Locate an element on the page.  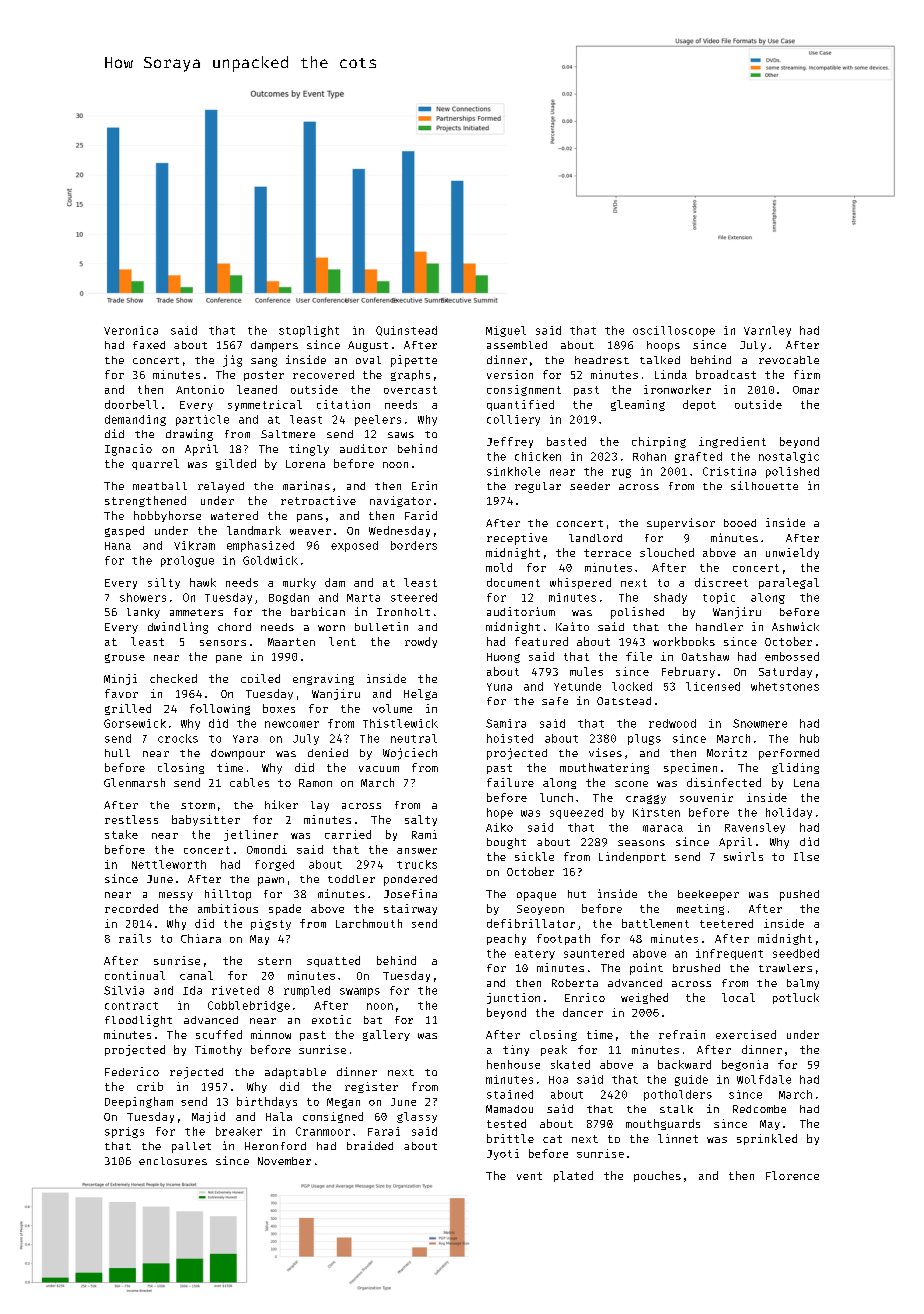
potluck is located at coordinates (796, 998).
